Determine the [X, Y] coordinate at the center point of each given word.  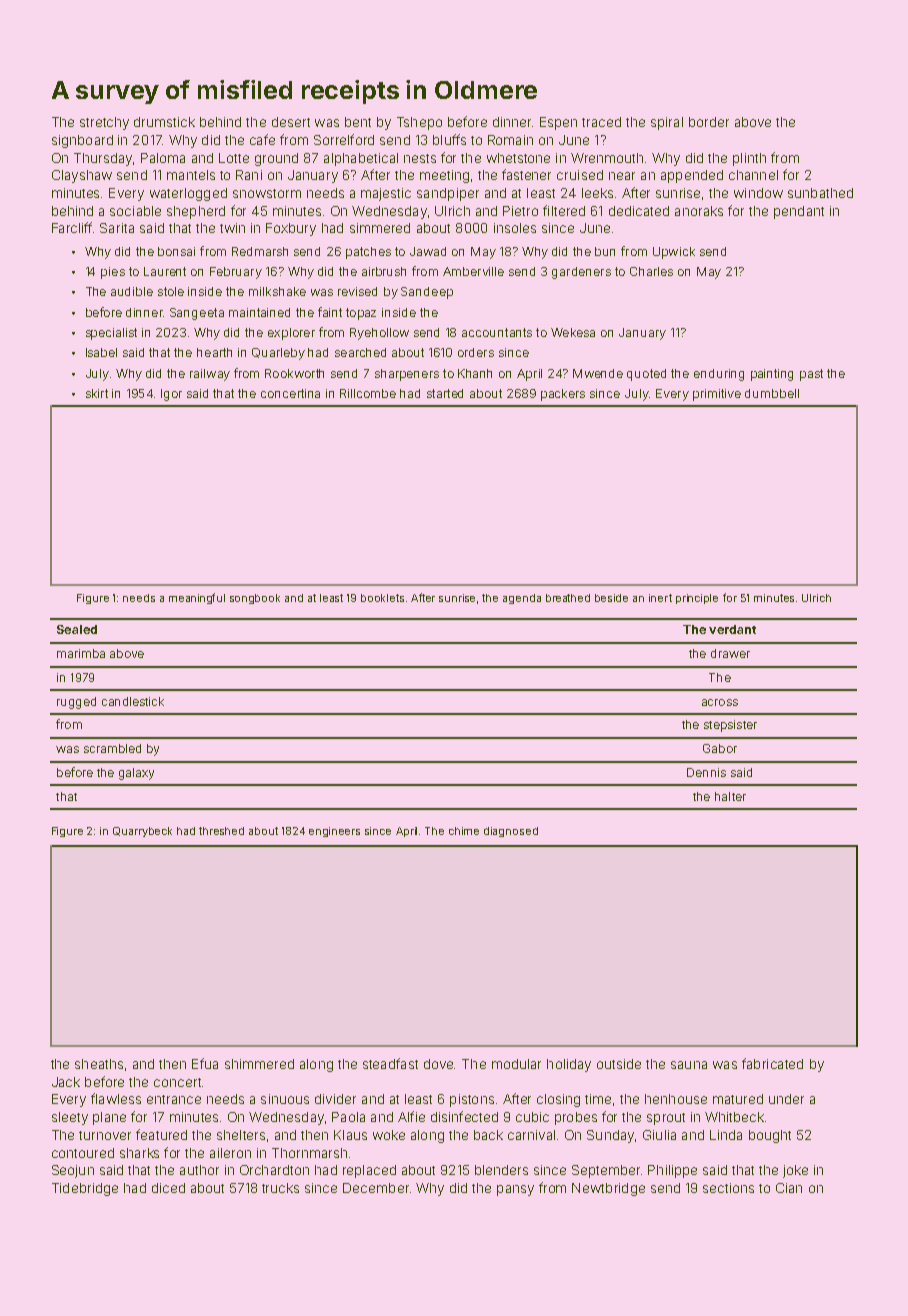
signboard [82, 141]
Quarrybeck [142, 832]
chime [464, 831]
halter [730, 796]
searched [360, 352]
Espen [558, 123]
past [811, 375]
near [622, 176]
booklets [382, 598]
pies [113, 273]
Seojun [73, 1171]
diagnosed [511, 832]
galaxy [136, 774]
